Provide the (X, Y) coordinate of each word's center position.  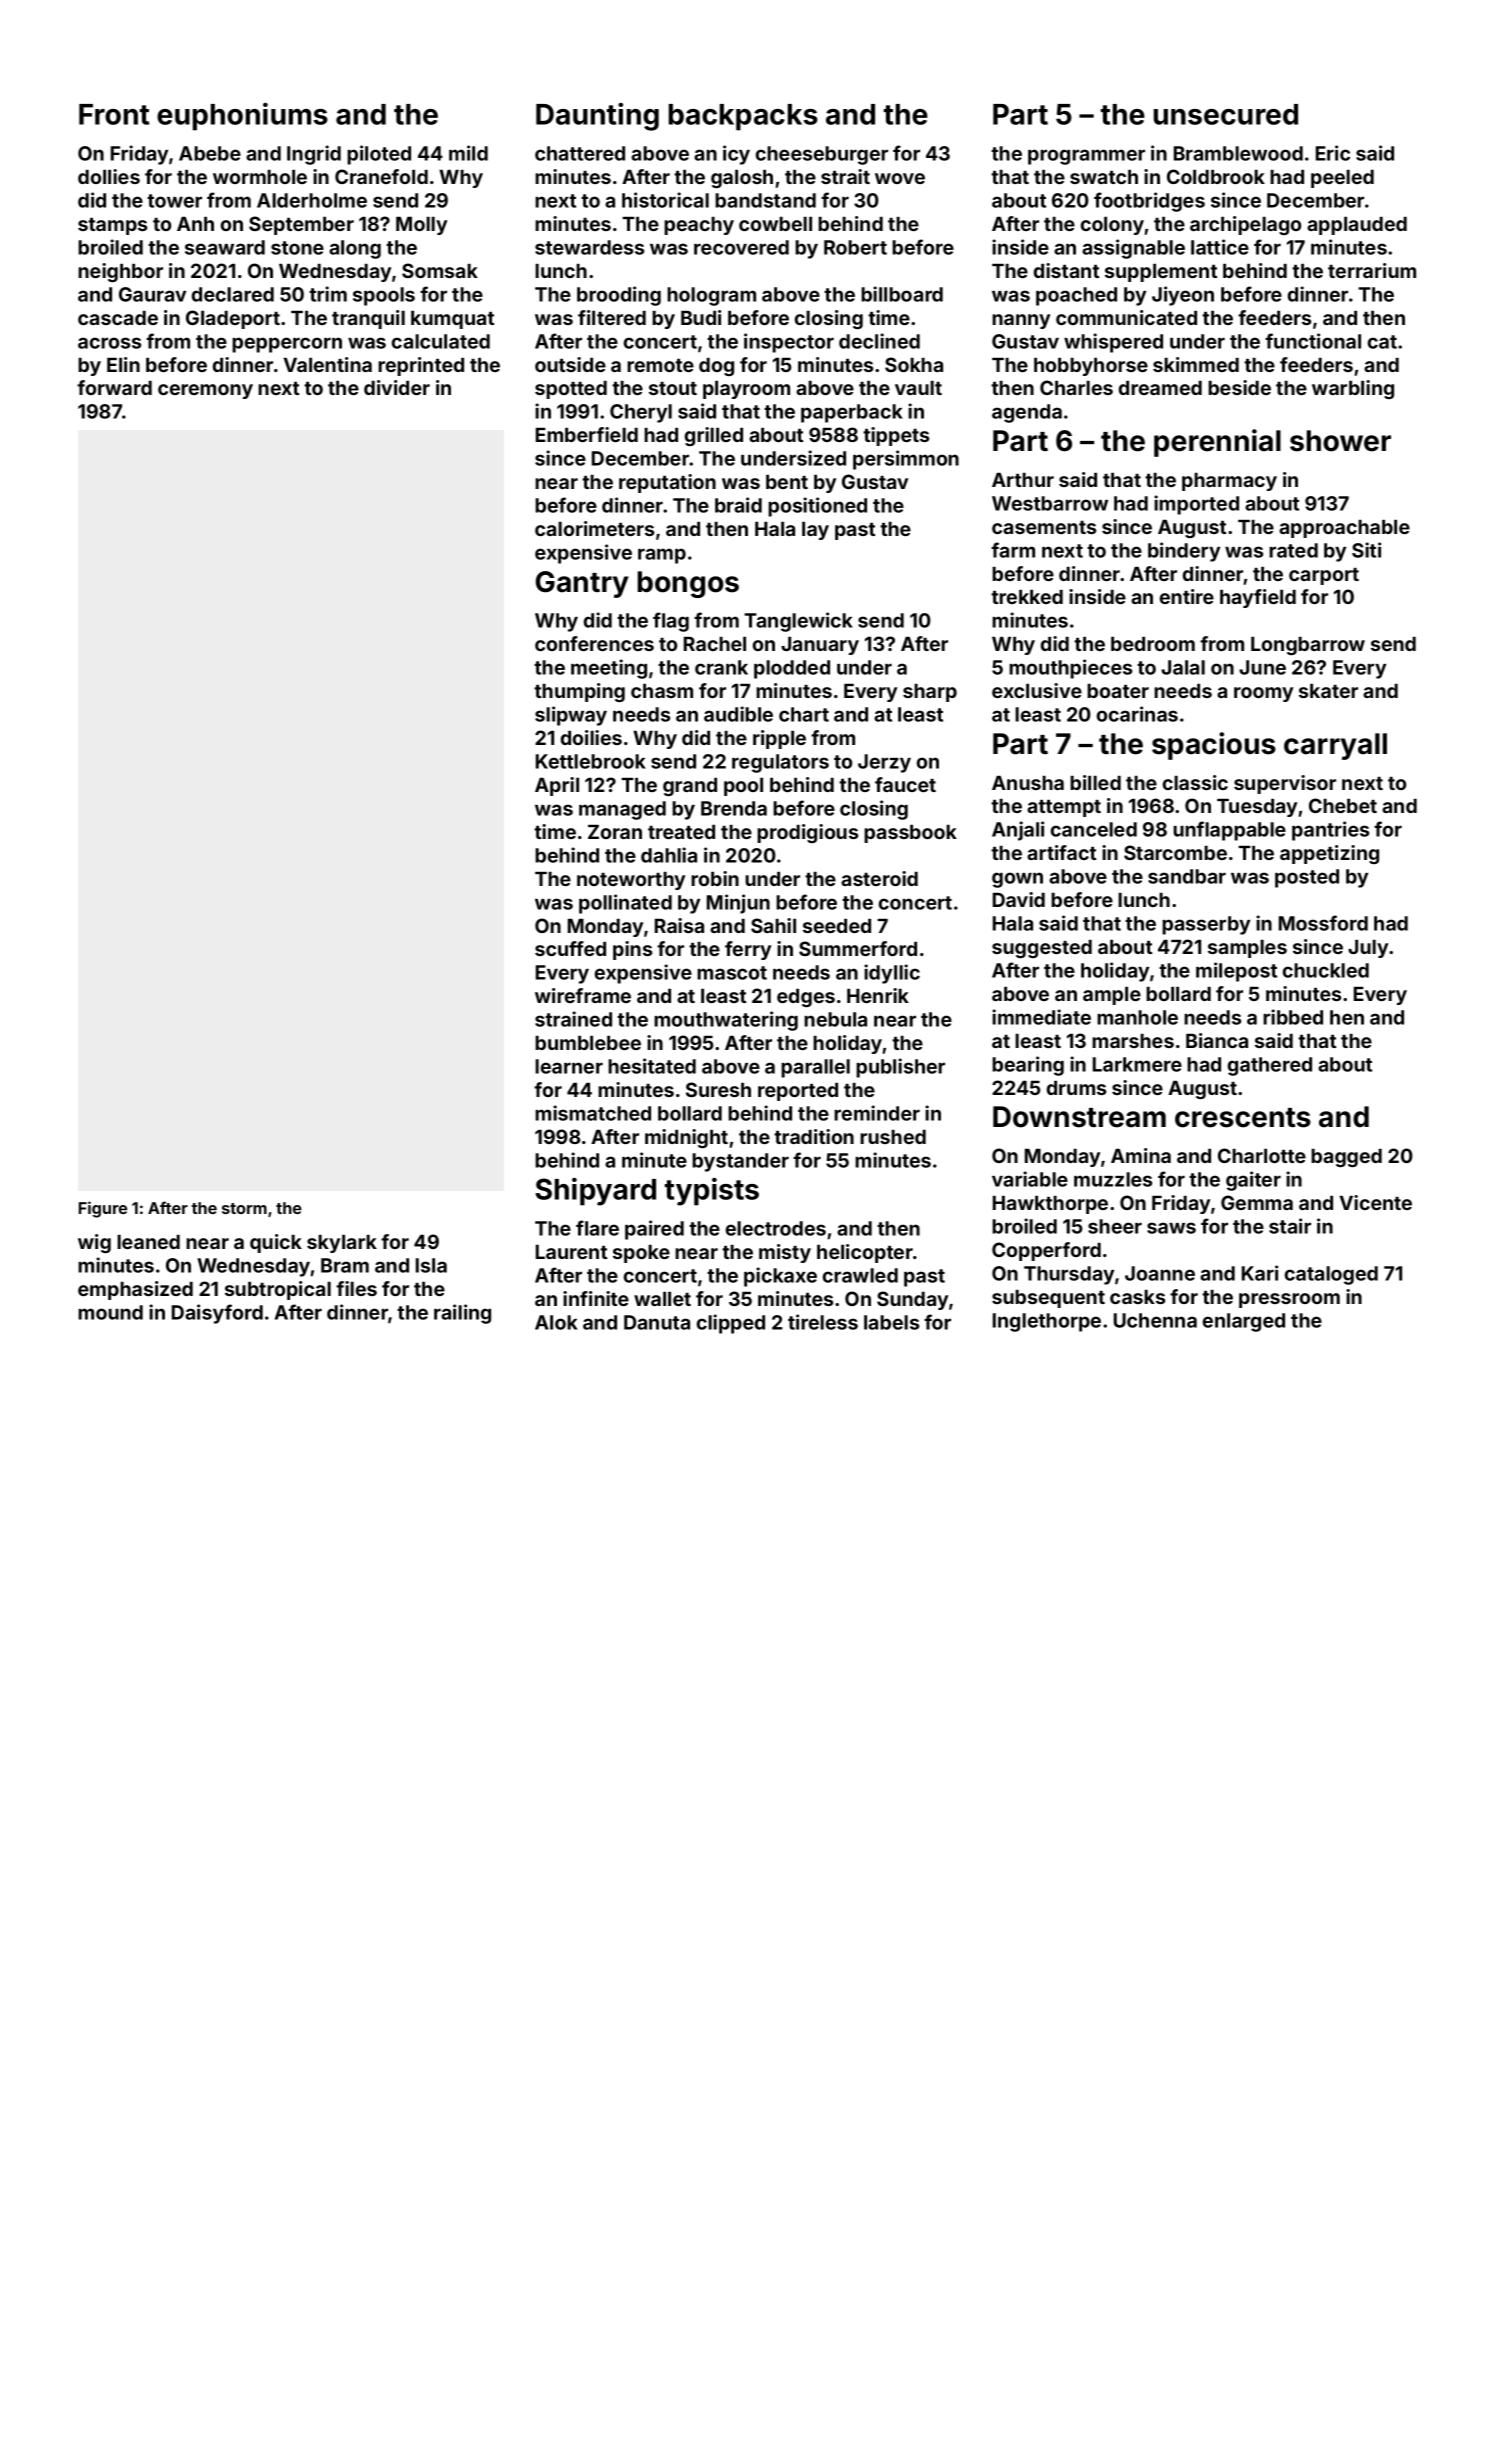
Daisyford (217, 1314)
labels (891, 1322)
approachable (1344, 529)
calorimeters (594, 528)
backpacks (743, 117)
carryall (1335, 746)
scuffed (570, 948)
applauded (1357, 226)
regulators (780, 763)
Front (114, 114)
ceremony (205, 391)
